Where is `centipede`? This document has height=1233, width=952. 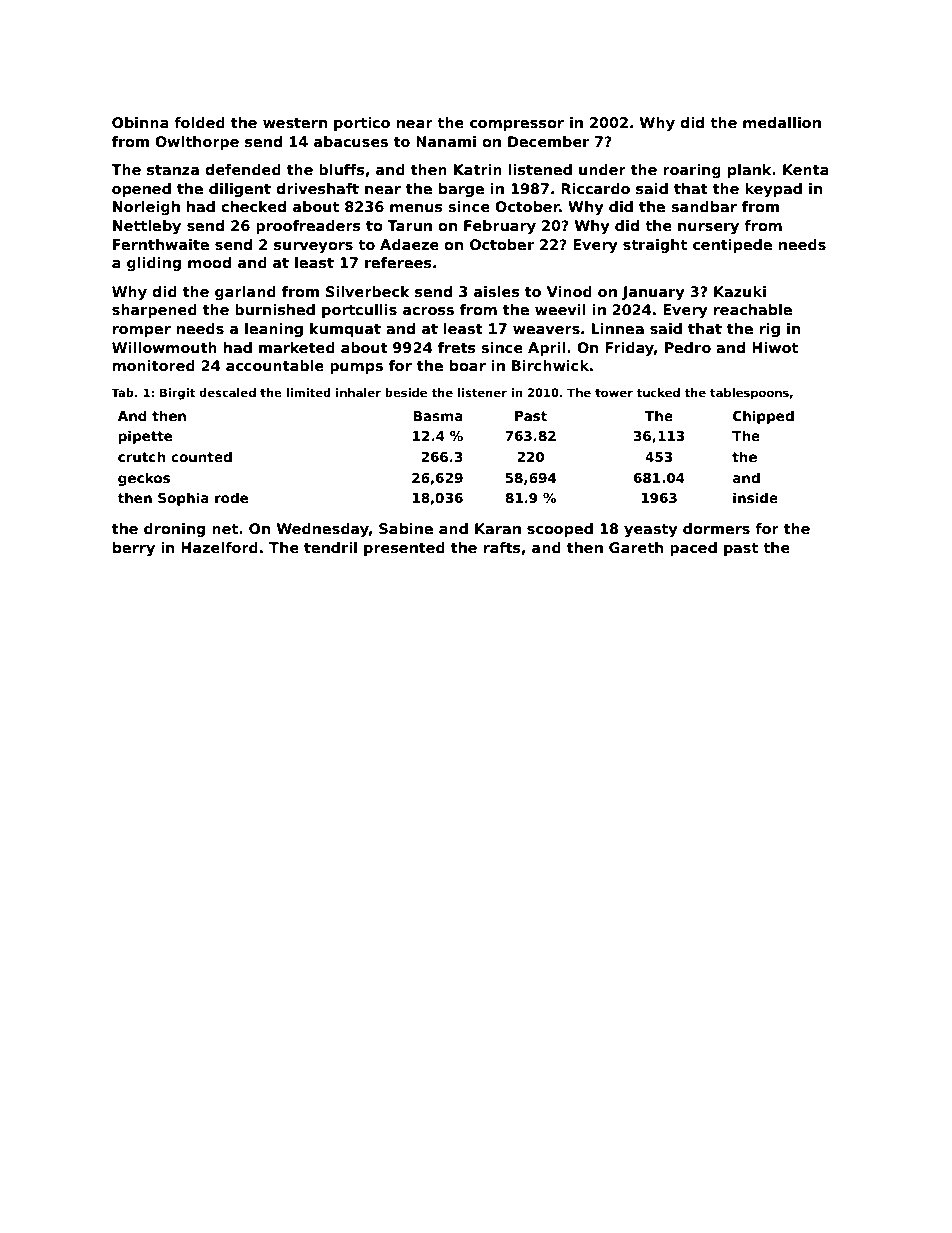 centipede is located at coordinates (732, 246).
